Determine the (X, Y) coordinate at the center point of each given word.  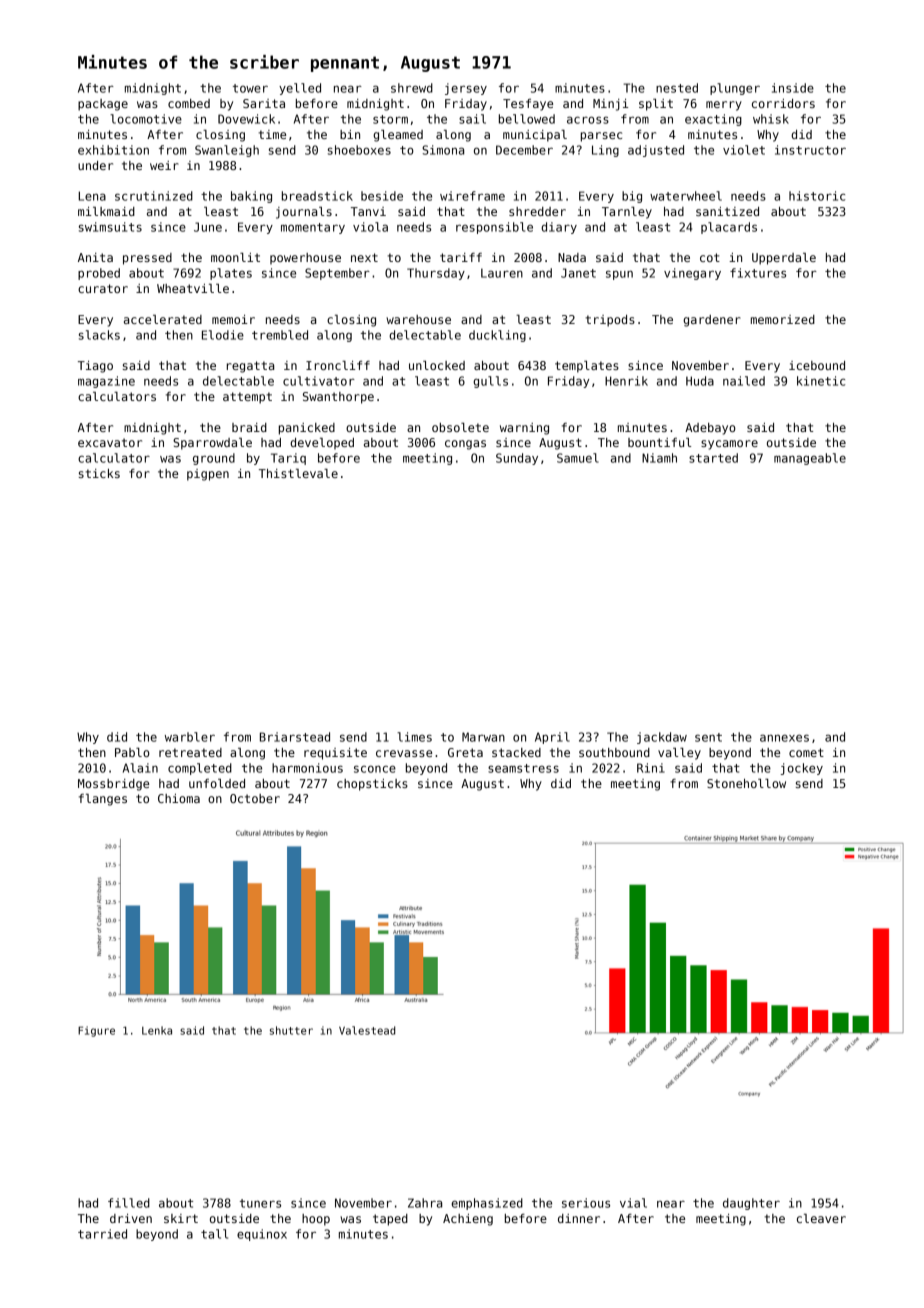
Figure (96, 1031)
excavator (110, 442)
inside (793, 88)
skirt (181, 1218)
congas (465, 445)
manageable (810, 459)
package (103, 105)
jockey (802, 769)
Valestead (367, 1030)
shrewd (412, 88)
